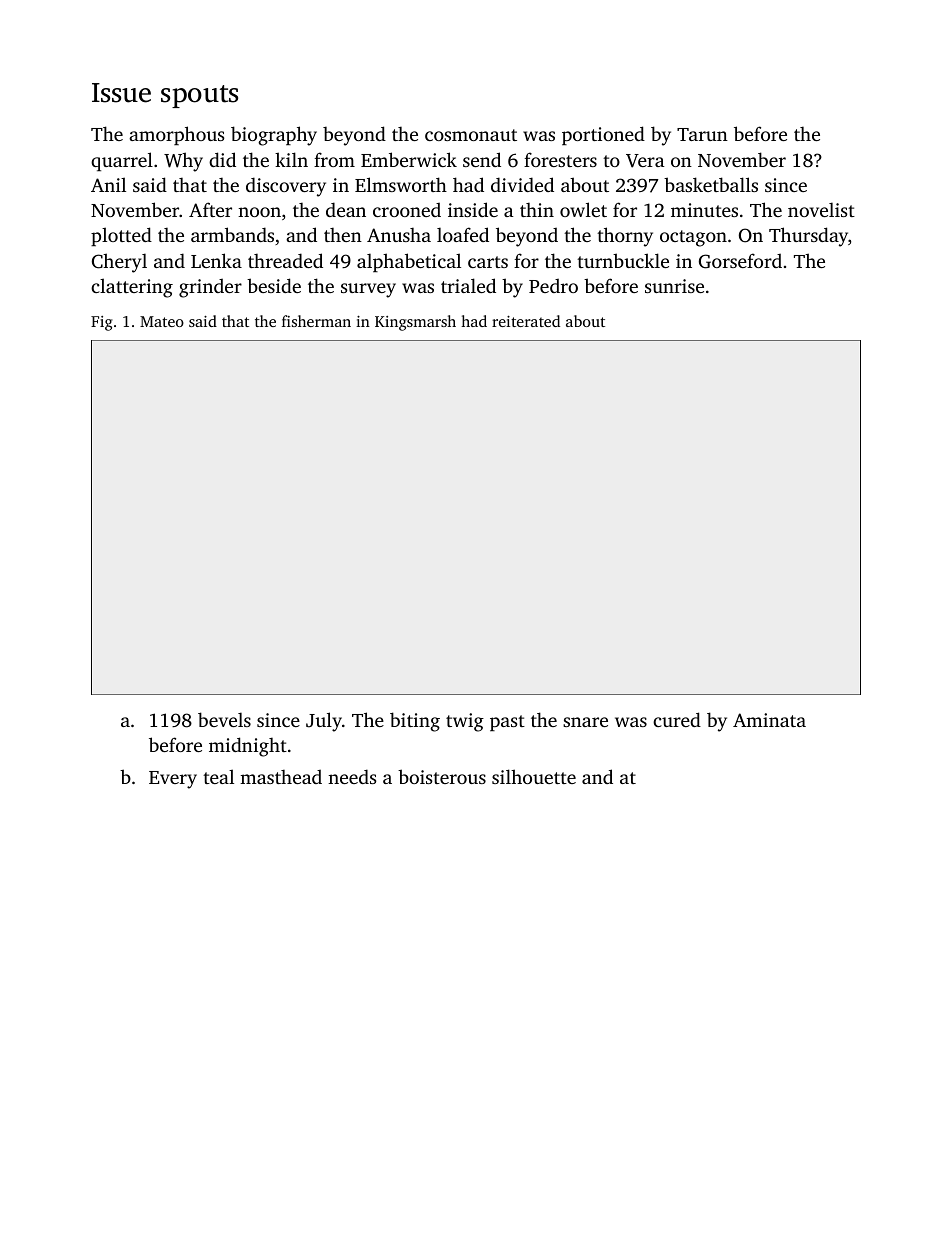  Describe the element at coordinates (702, 134) in the page. I see `Tarun` at that location.
